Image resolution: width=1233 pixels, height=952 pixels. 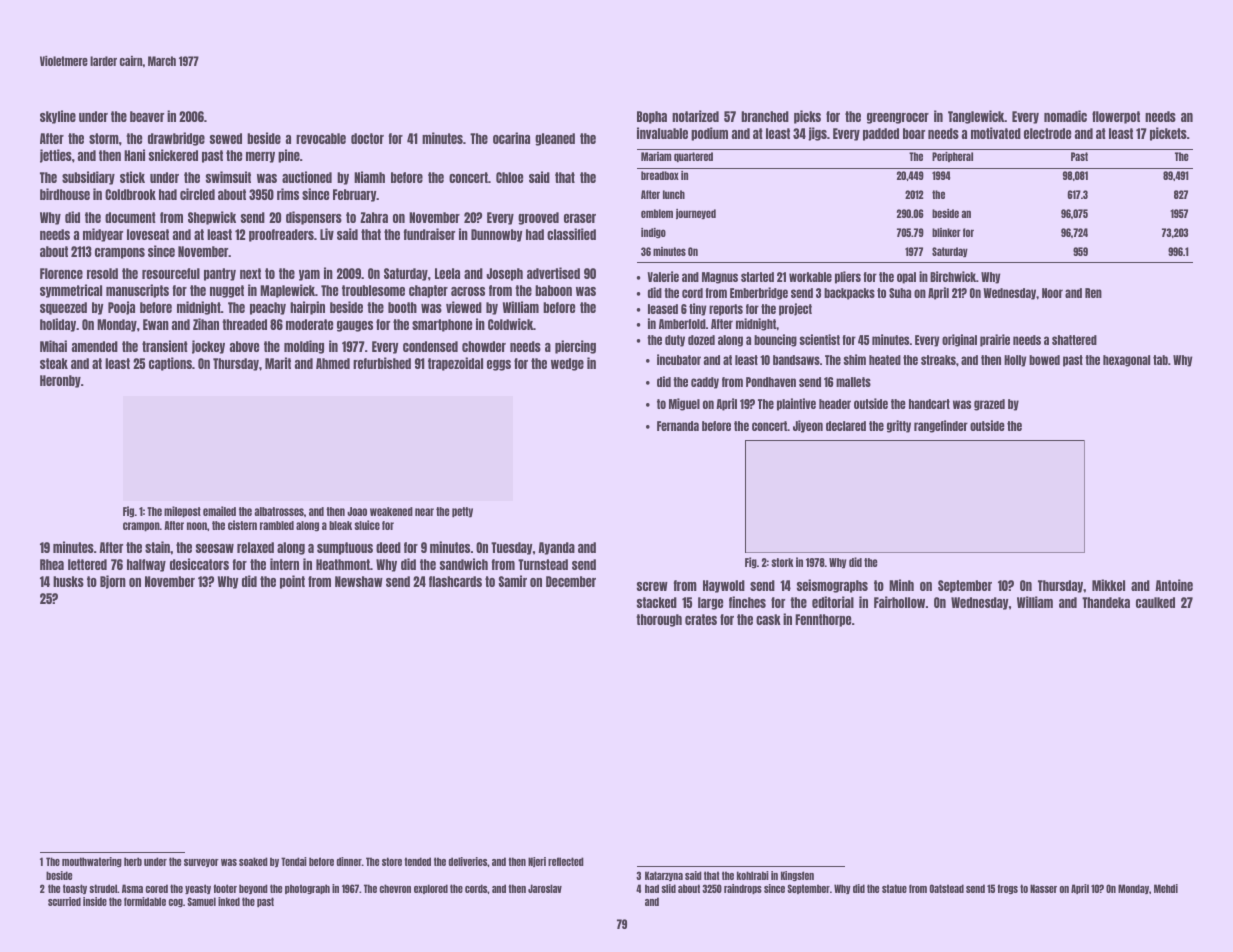 What do you see at coordinates (220, 274) in the image?
I see `pantry` at bounding box center [220, 274].
